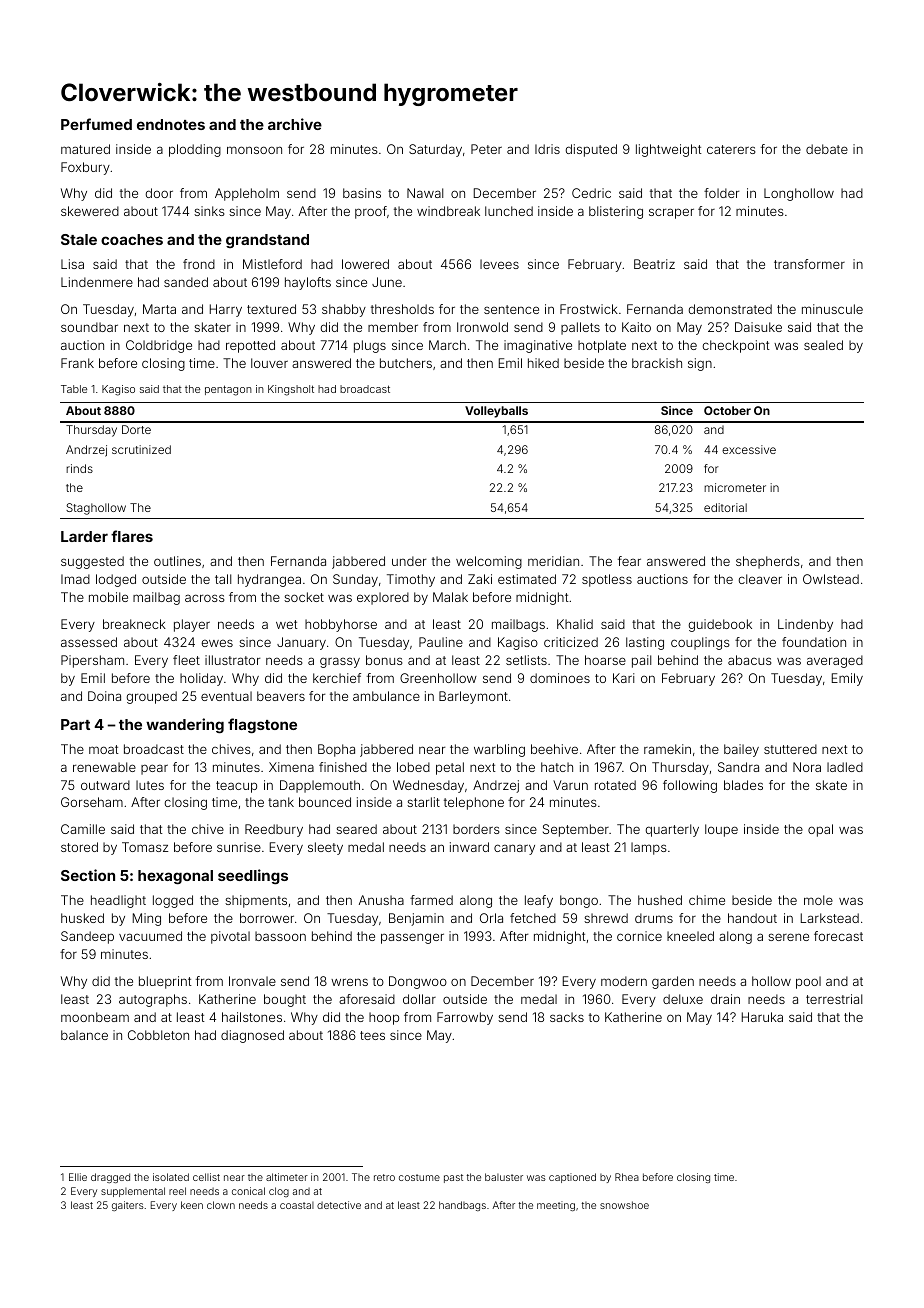 The image size is (924, 1308). What do you see at coordinates (486, 149) in the screenshot?
I see `Peter` at bounding box center [486, 149].
